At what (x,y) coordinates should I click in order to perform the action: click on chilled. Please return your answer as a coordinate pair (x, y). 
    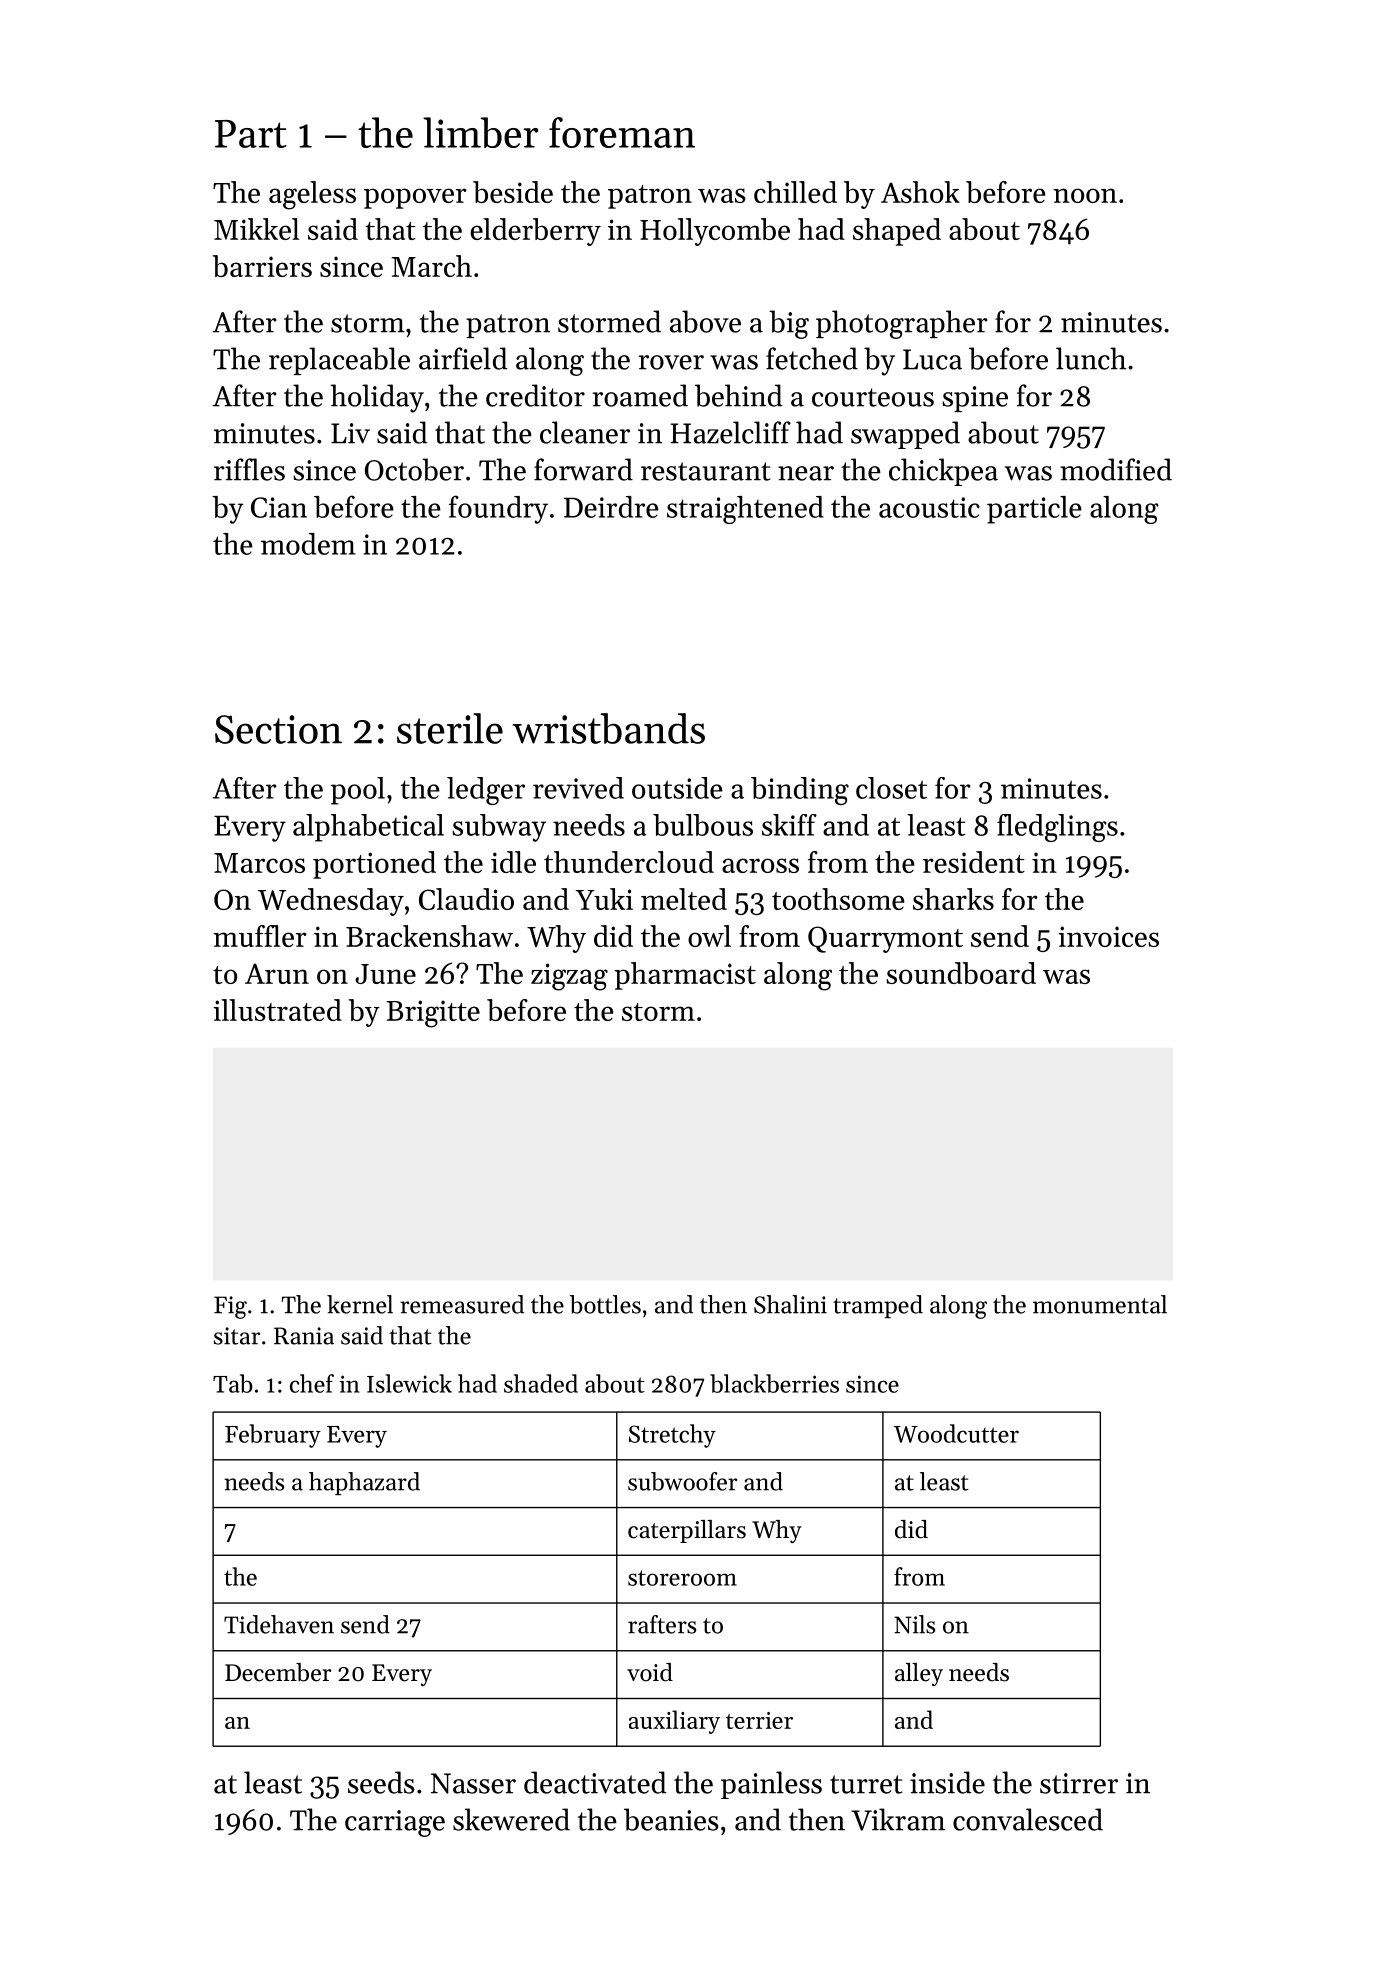
    Looking at the image, I should click on (795, 192).
